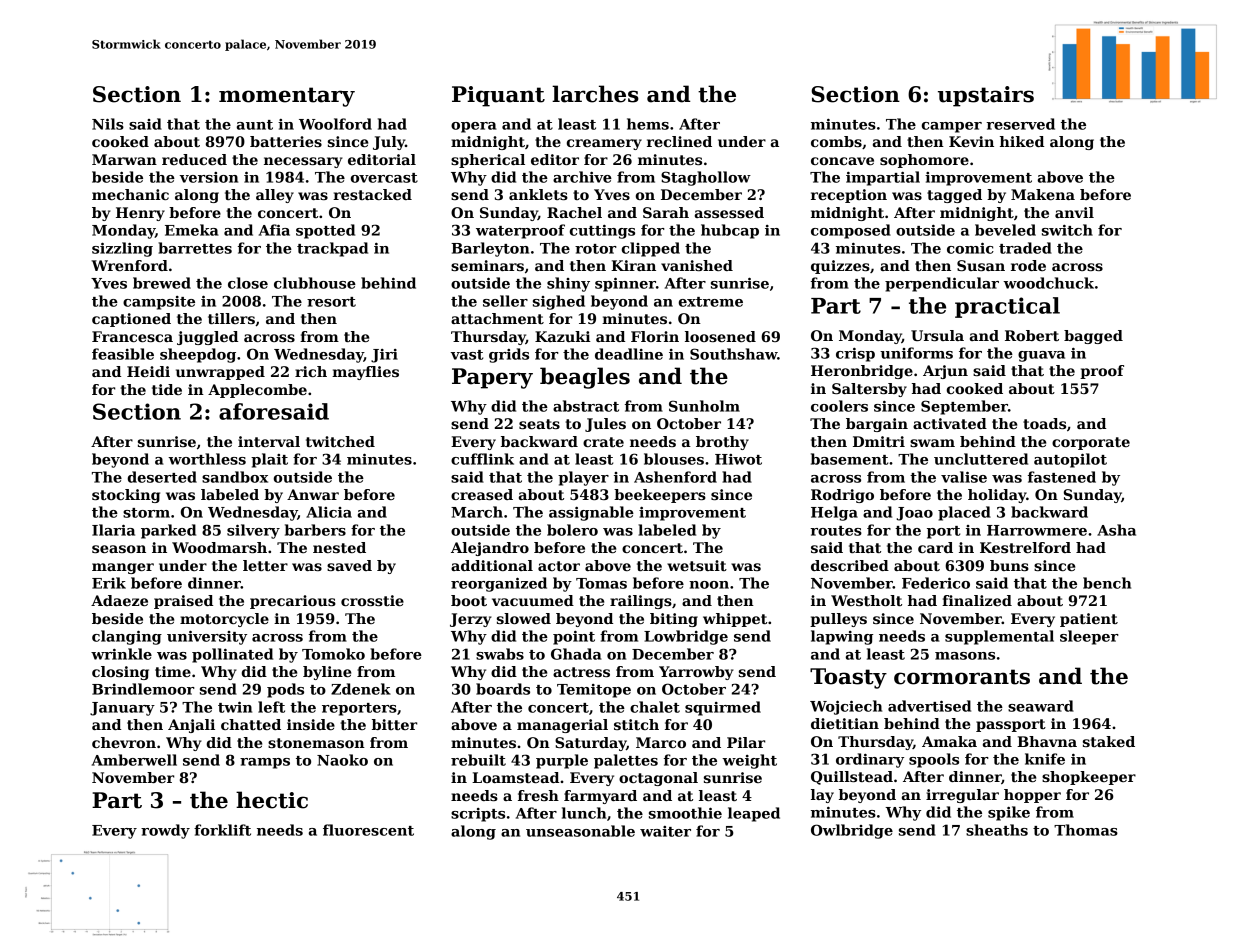  I want to click on Heidi, so click(148, 371).
